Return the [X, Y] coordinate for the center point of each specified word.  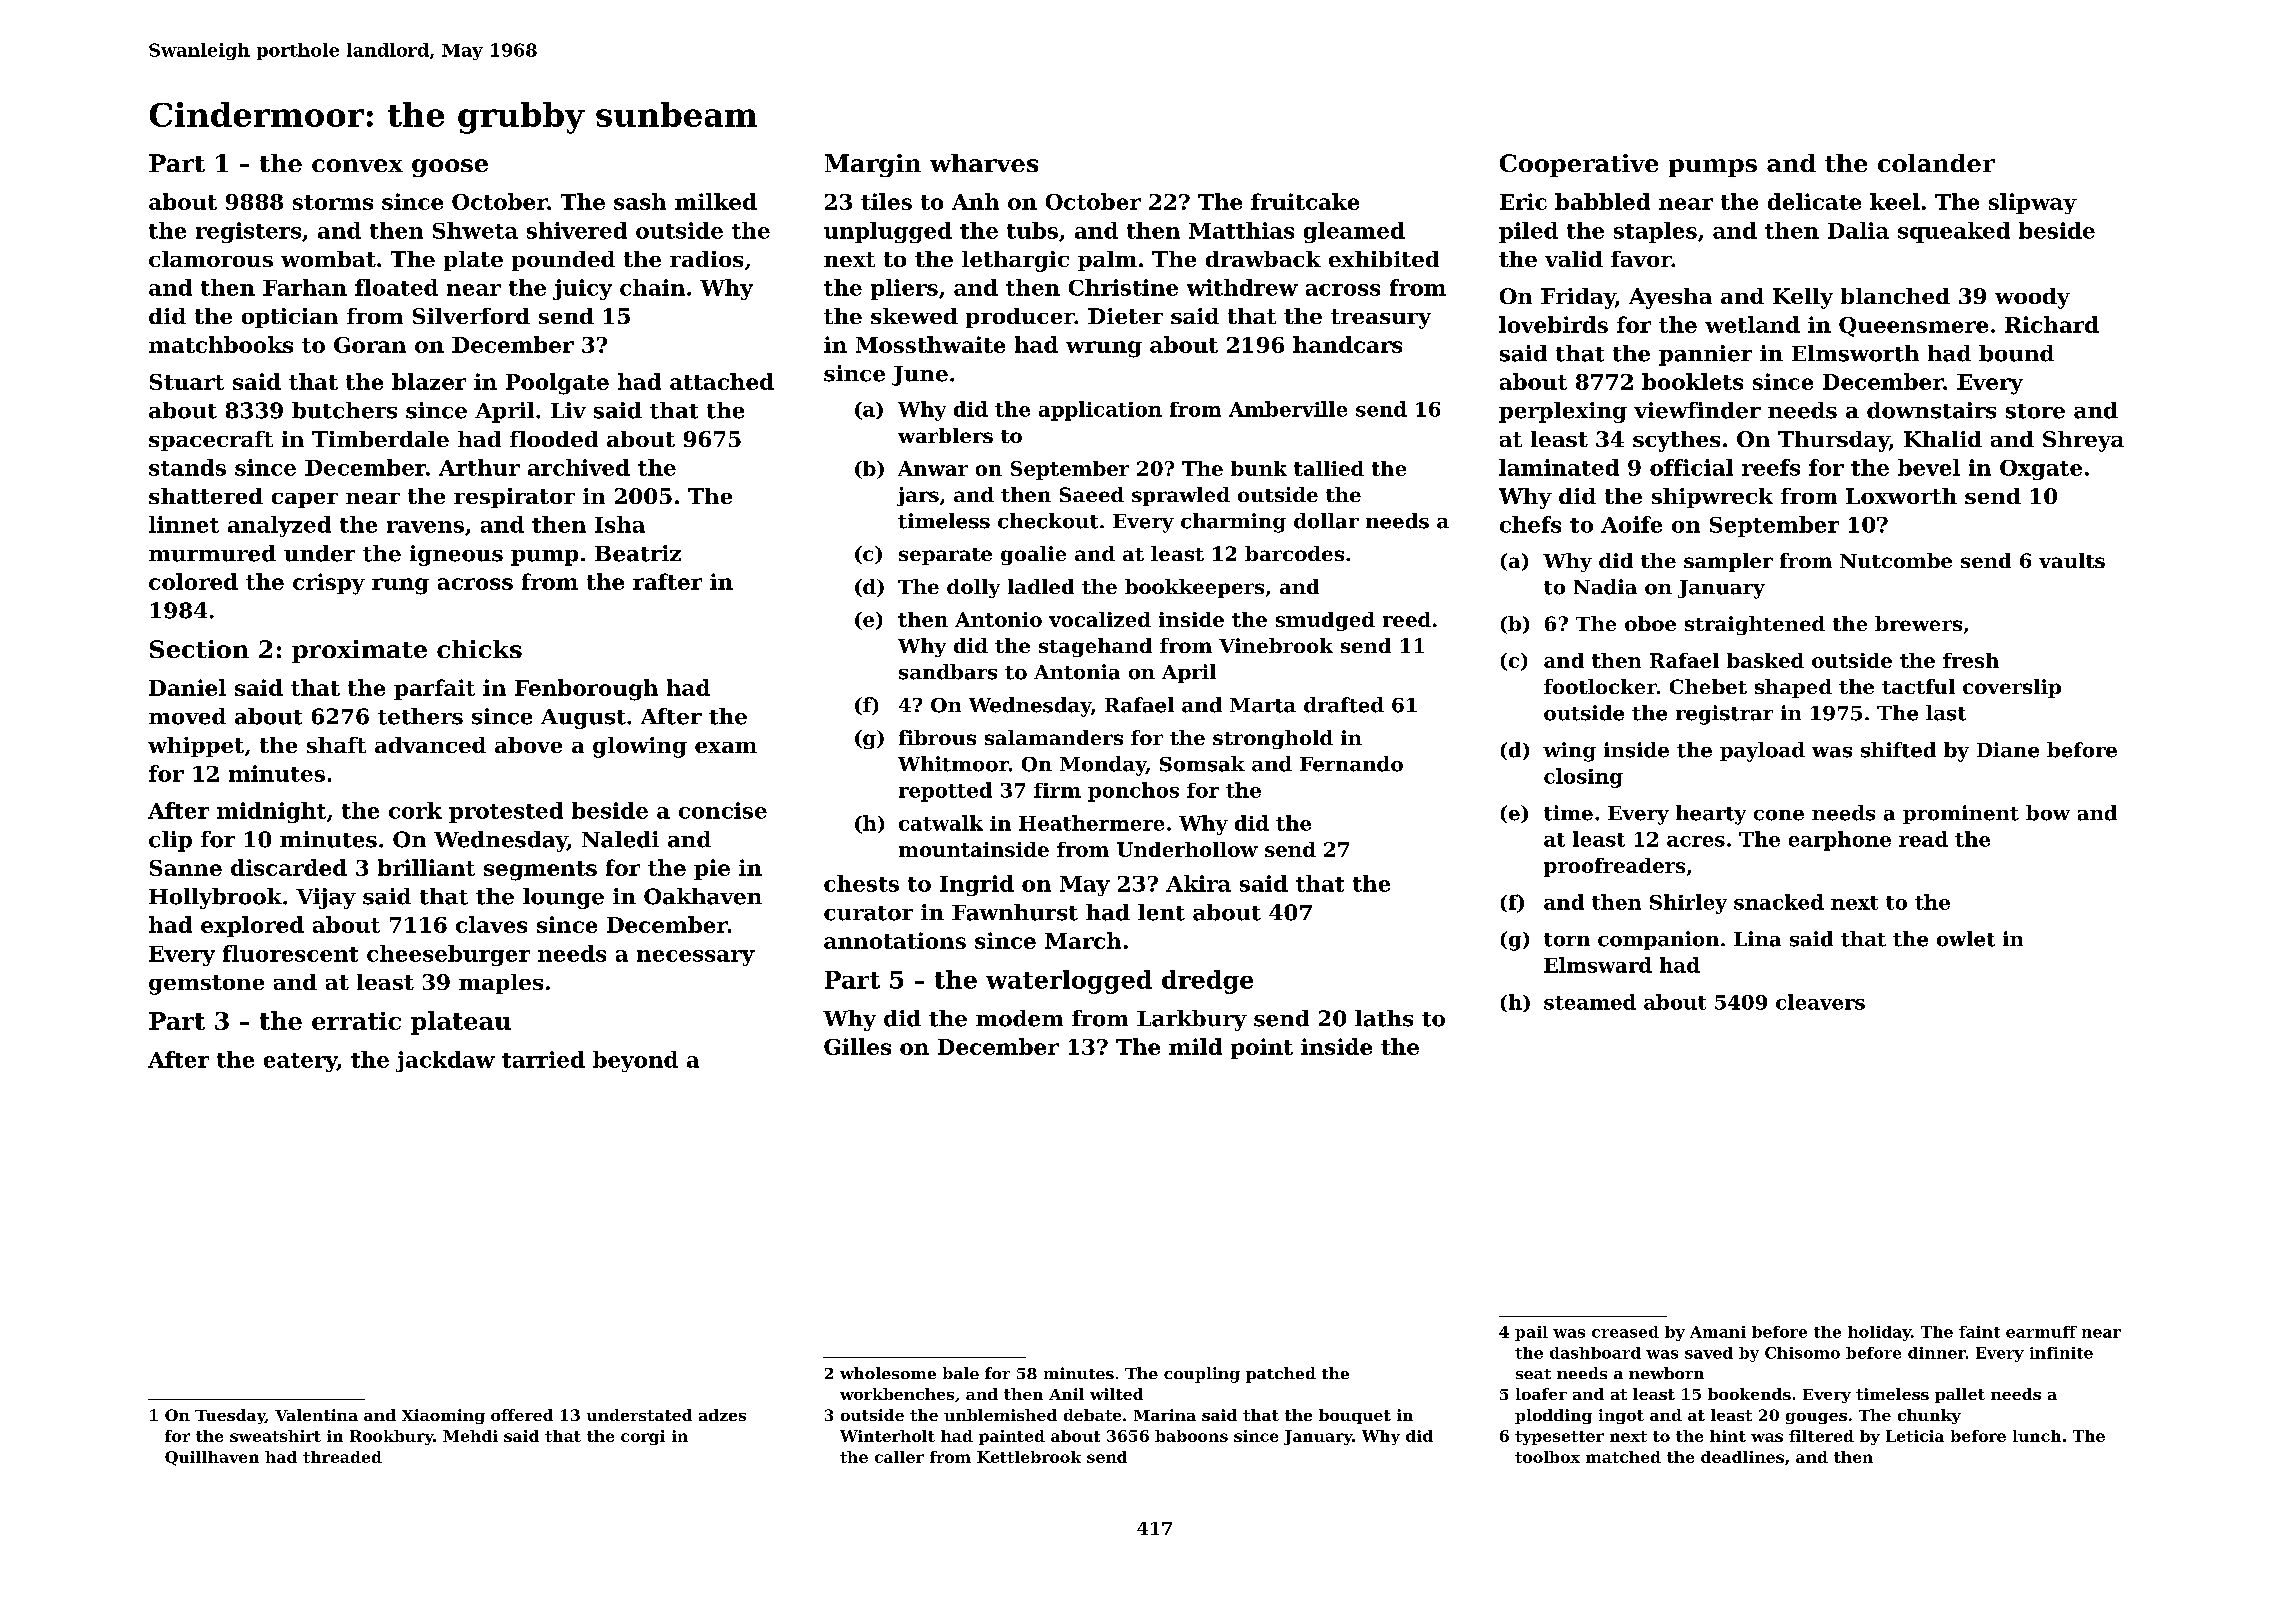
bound [2016, 353]
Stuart [187, 382]
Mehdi [470, 1436]
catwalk [941, 823]
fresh [1971, 660]
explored [252, 926]
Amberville [1288, 409]
